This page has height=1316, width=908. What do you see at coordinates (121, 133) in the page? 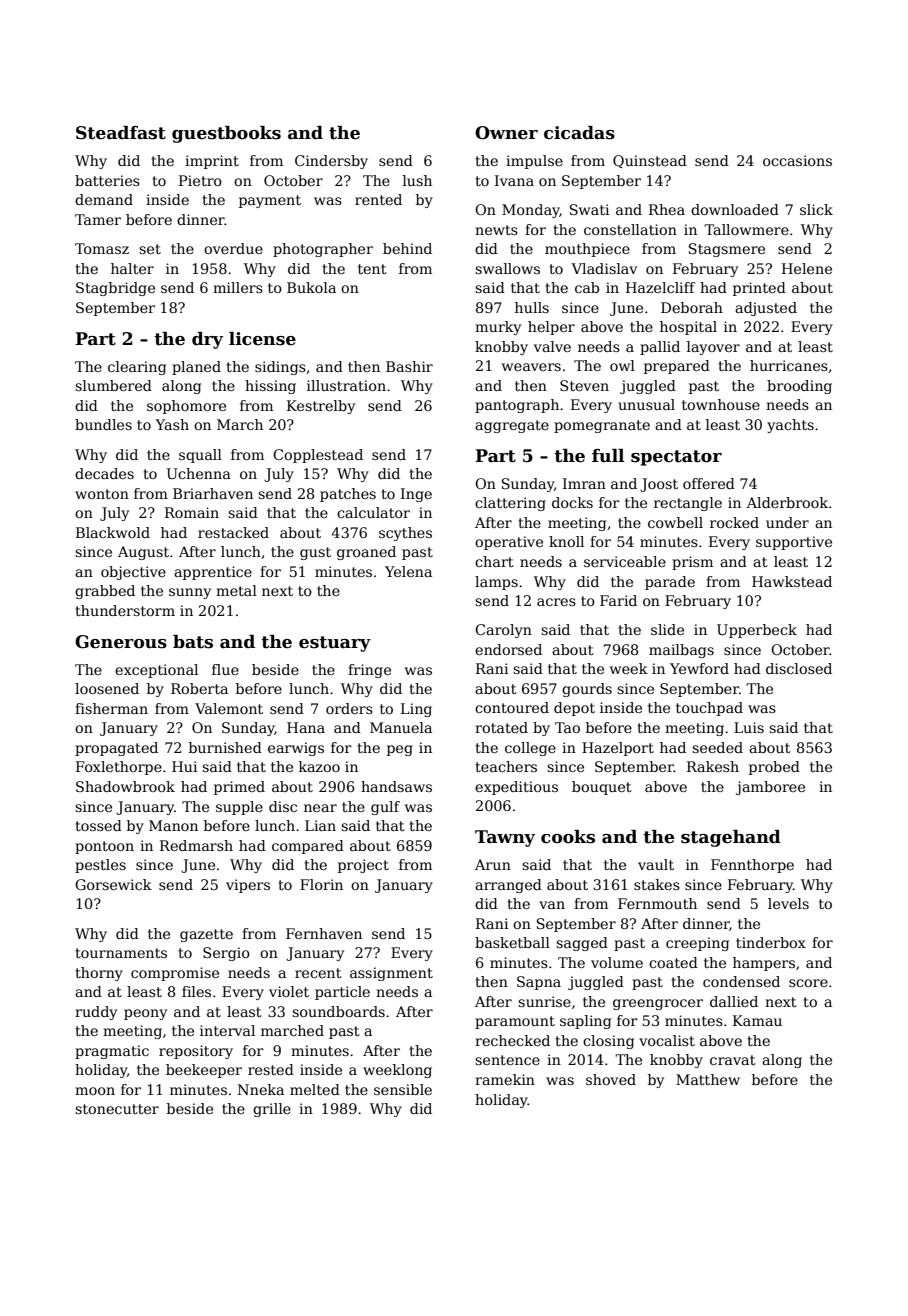
I see `Steadfast` at bounding box center [121, 133].
